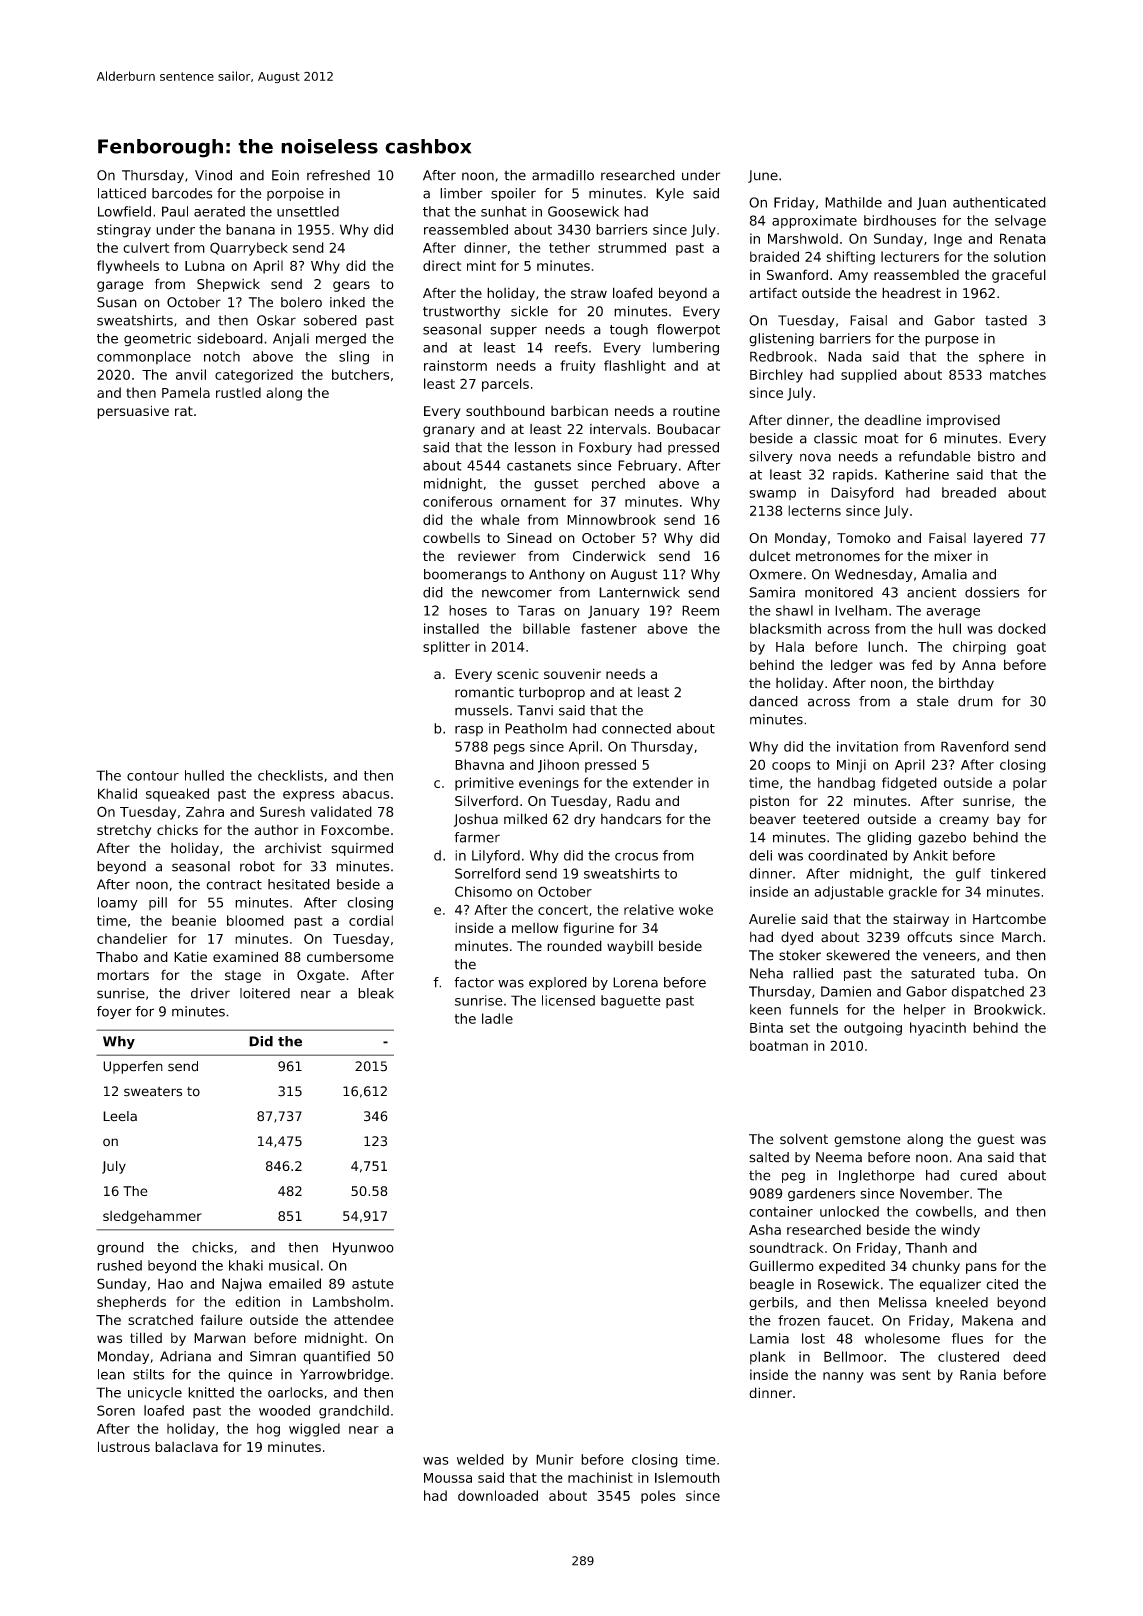 This image has height=1616, width=1143. I want to click on Kyle, so click(670, 194).
